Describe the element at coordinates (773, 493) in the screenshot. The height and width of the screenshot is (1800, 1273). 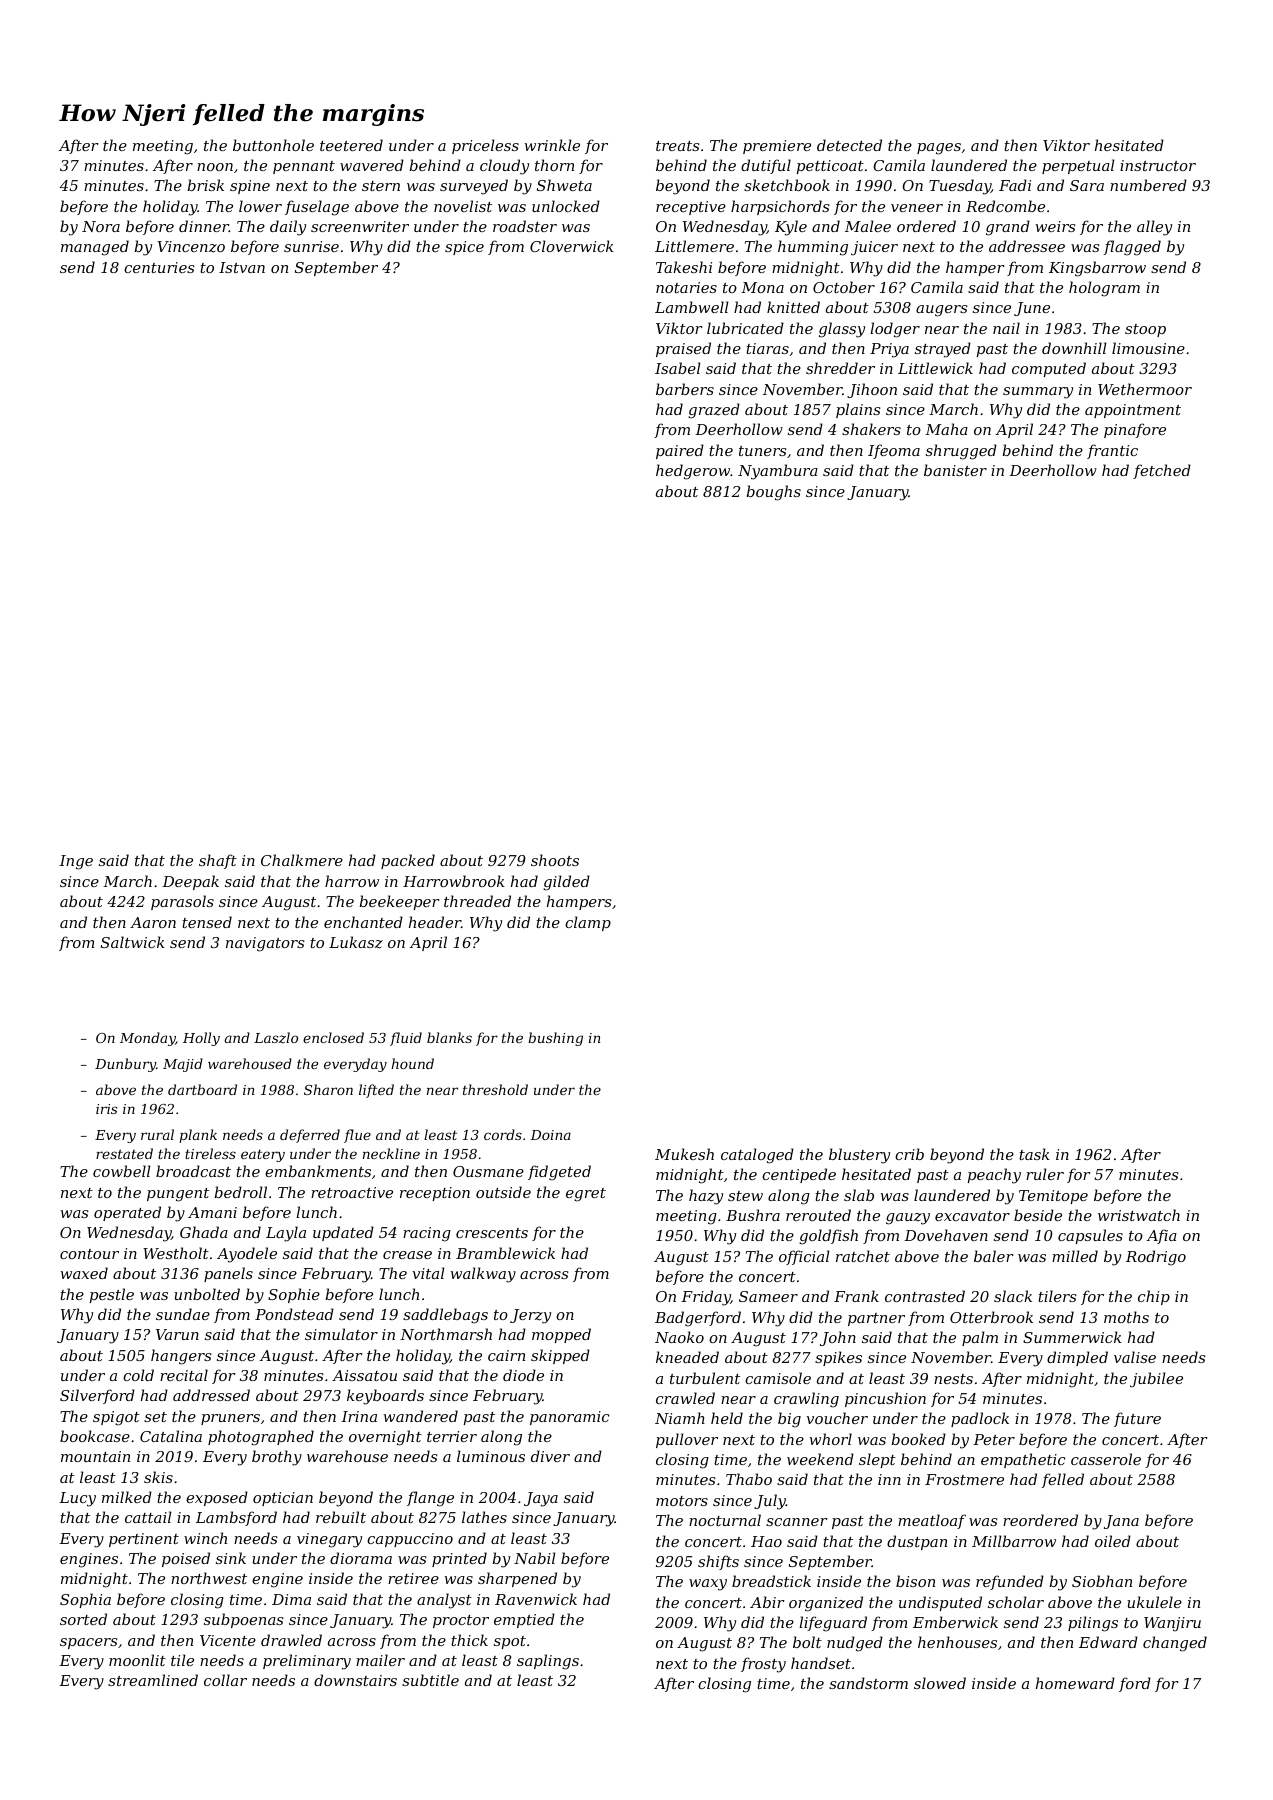
I see `boughs` at that location.
